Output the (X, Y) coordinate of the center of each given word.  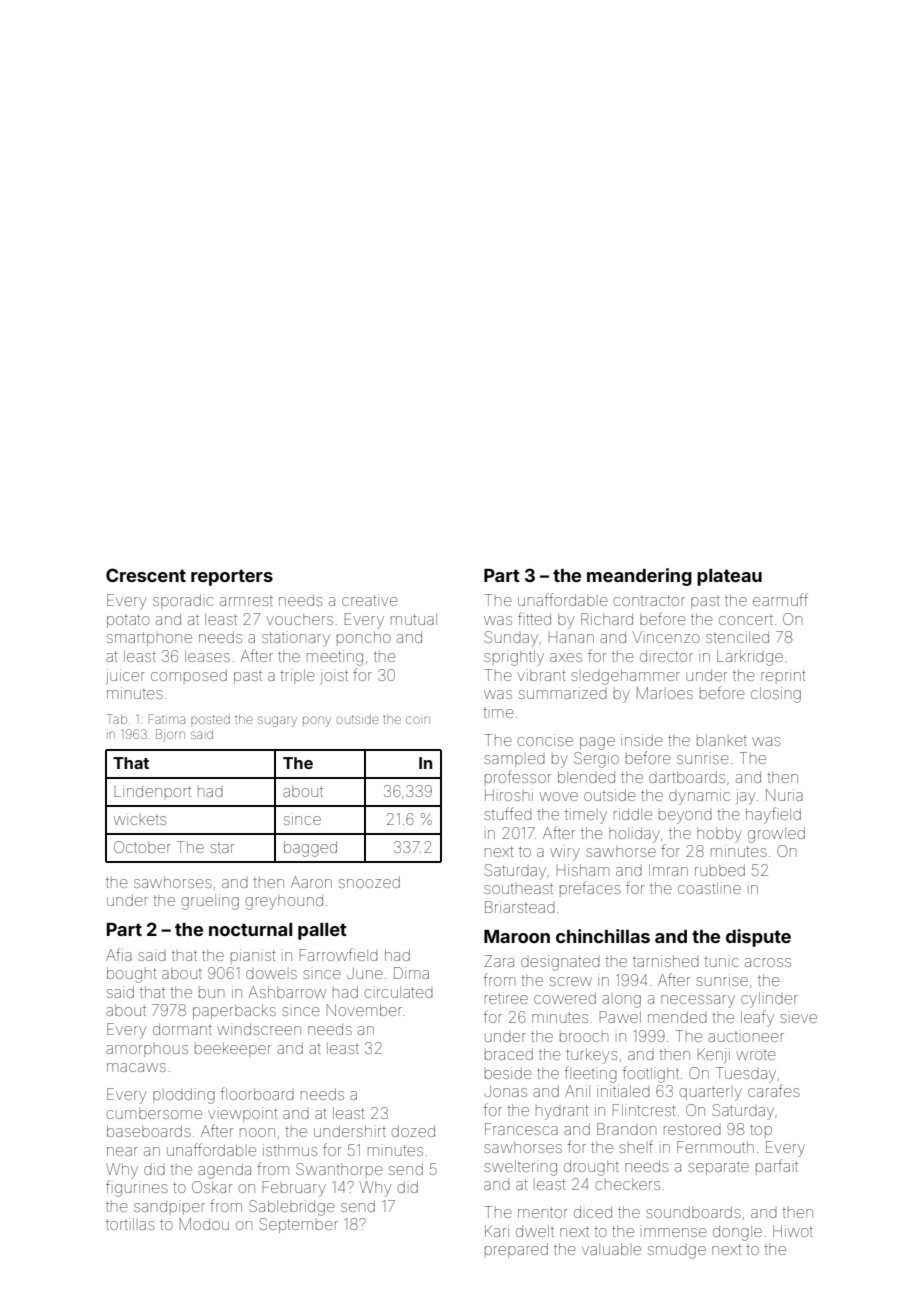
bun (211, 993)
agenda (224, 1171)
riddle (633, 814)
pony (317, 721)
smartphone (149, 639)
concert (746, 620)
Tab (117, 719)
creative (369, 600)
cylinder (769, 1000)
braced (509, 1054)
